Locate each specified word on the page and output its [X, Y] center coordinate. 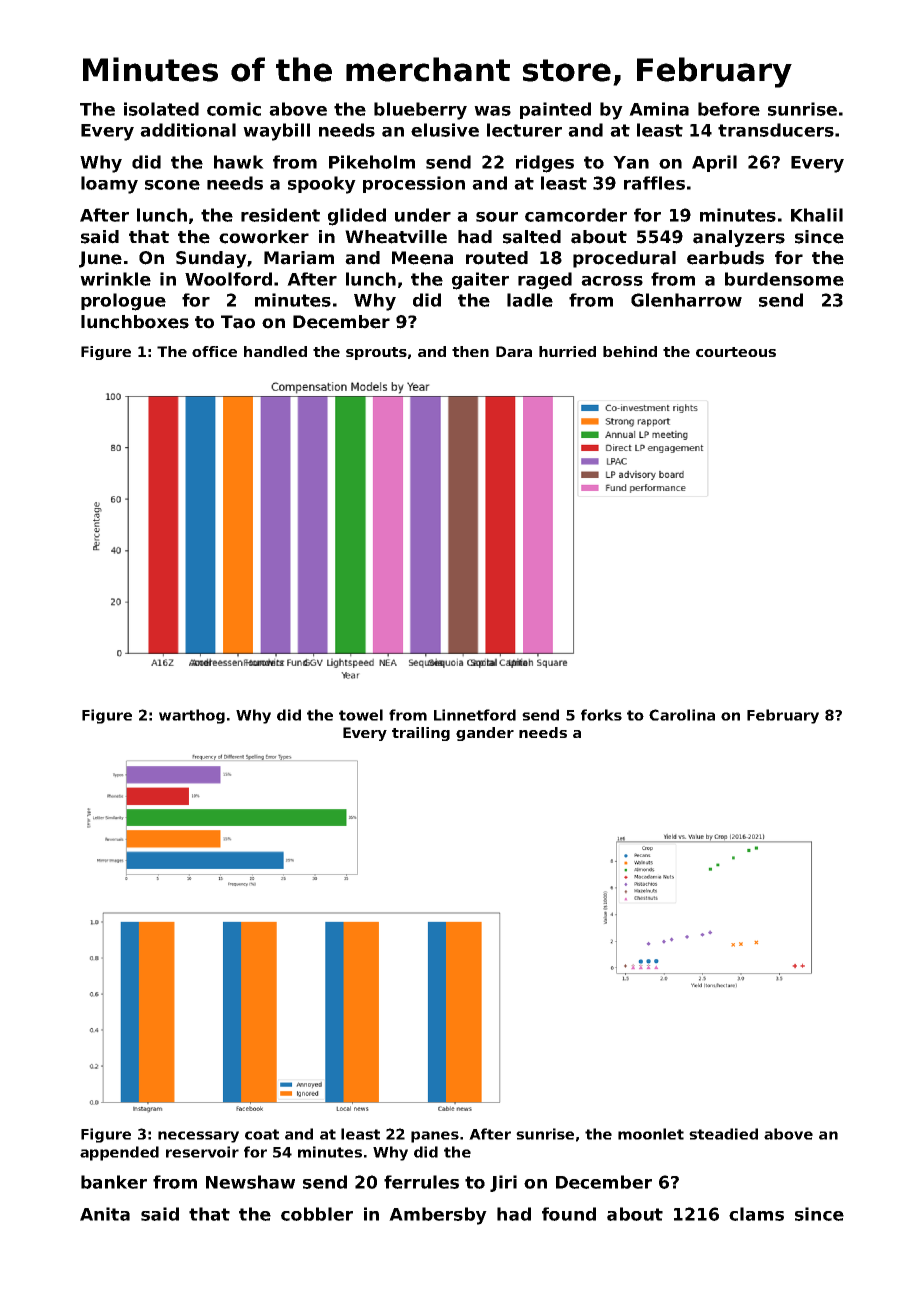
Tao [238, 322]
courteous [736, 352]
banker [114, 1182]
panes [435, 1137]
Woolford [228, 279]
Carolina [682, 715]
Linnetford [475, 715]
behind [630, 351]
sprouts [376, 353]
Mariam [299, 258]
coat [262, 1134]
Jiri [503, 1183]
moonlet [651, 1134]
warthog [192, 716]
